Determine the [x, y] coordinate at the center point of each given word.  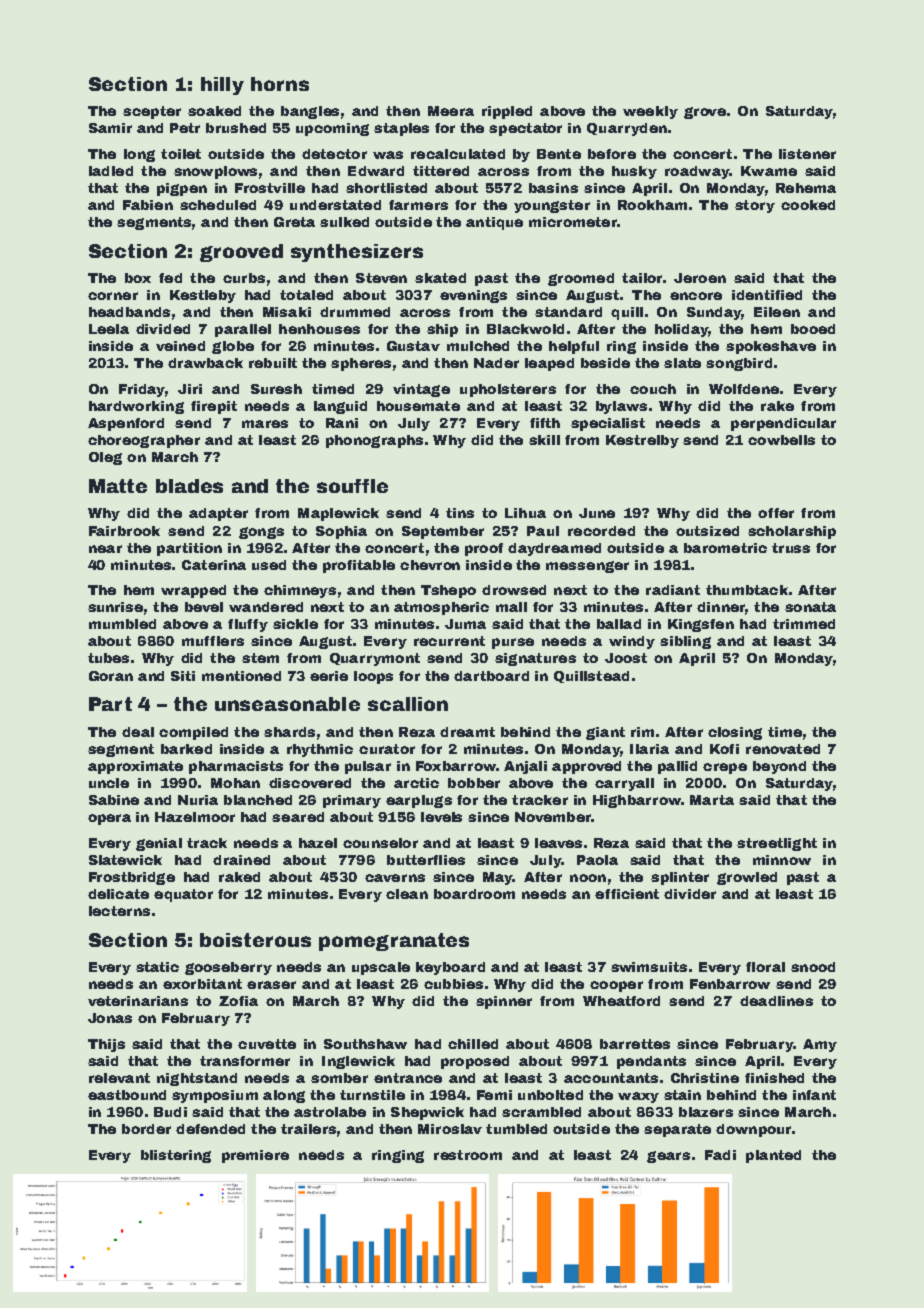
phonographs [374, 441]
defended [210, 1129]
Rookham [652, 205]
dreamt [467, 732]
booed [813, 329]
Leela [109, 329]
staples [401, 129]
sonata [810, 607]
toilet [181, 154]
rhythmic [320, 750]
